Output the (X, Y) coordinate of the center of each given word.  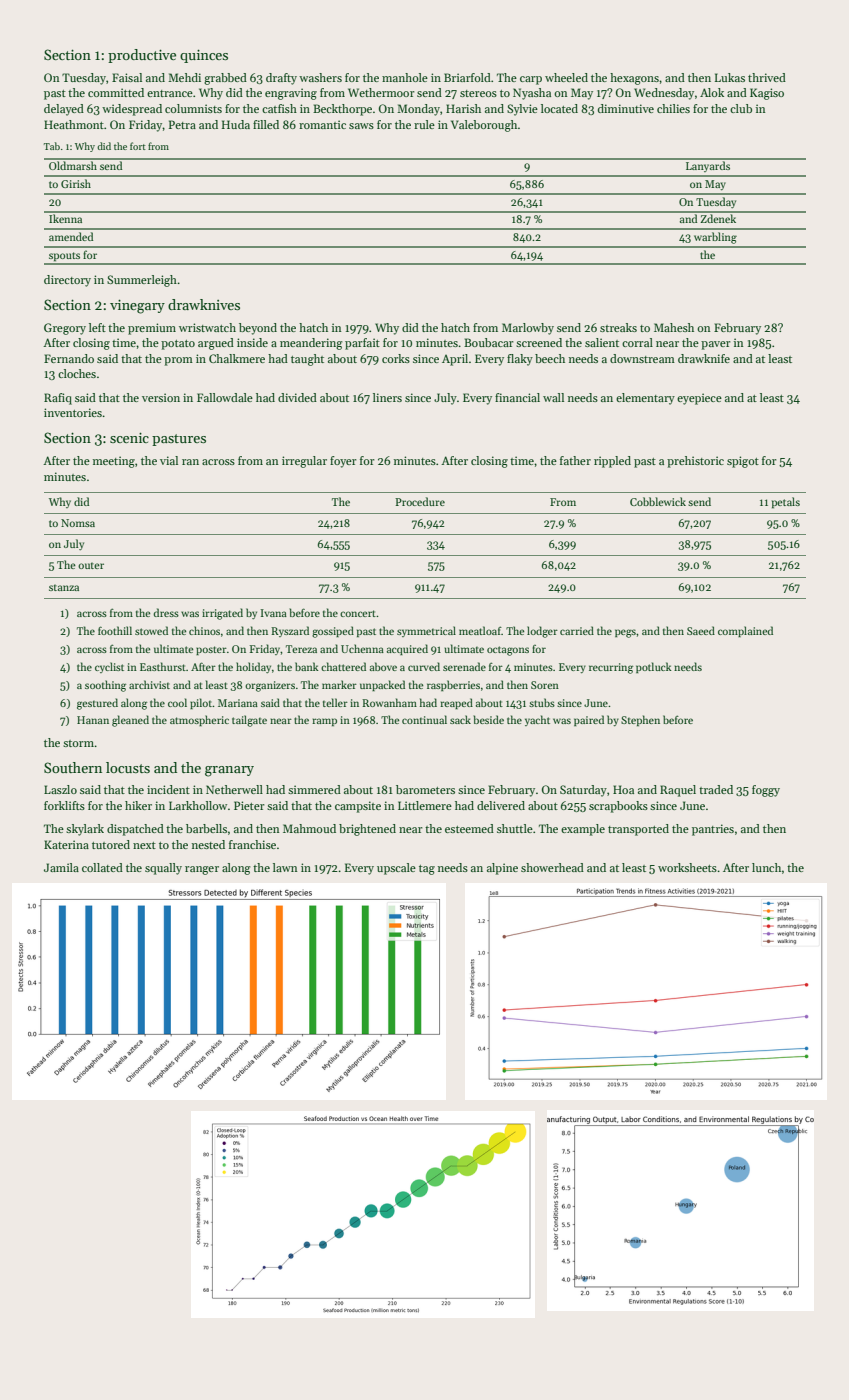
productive (142, 56)
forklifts (64, 805)
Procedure (420, 501)
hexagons (634, 79)
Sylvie (522, 110)
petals (786, 503)
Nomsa (78, 523)
